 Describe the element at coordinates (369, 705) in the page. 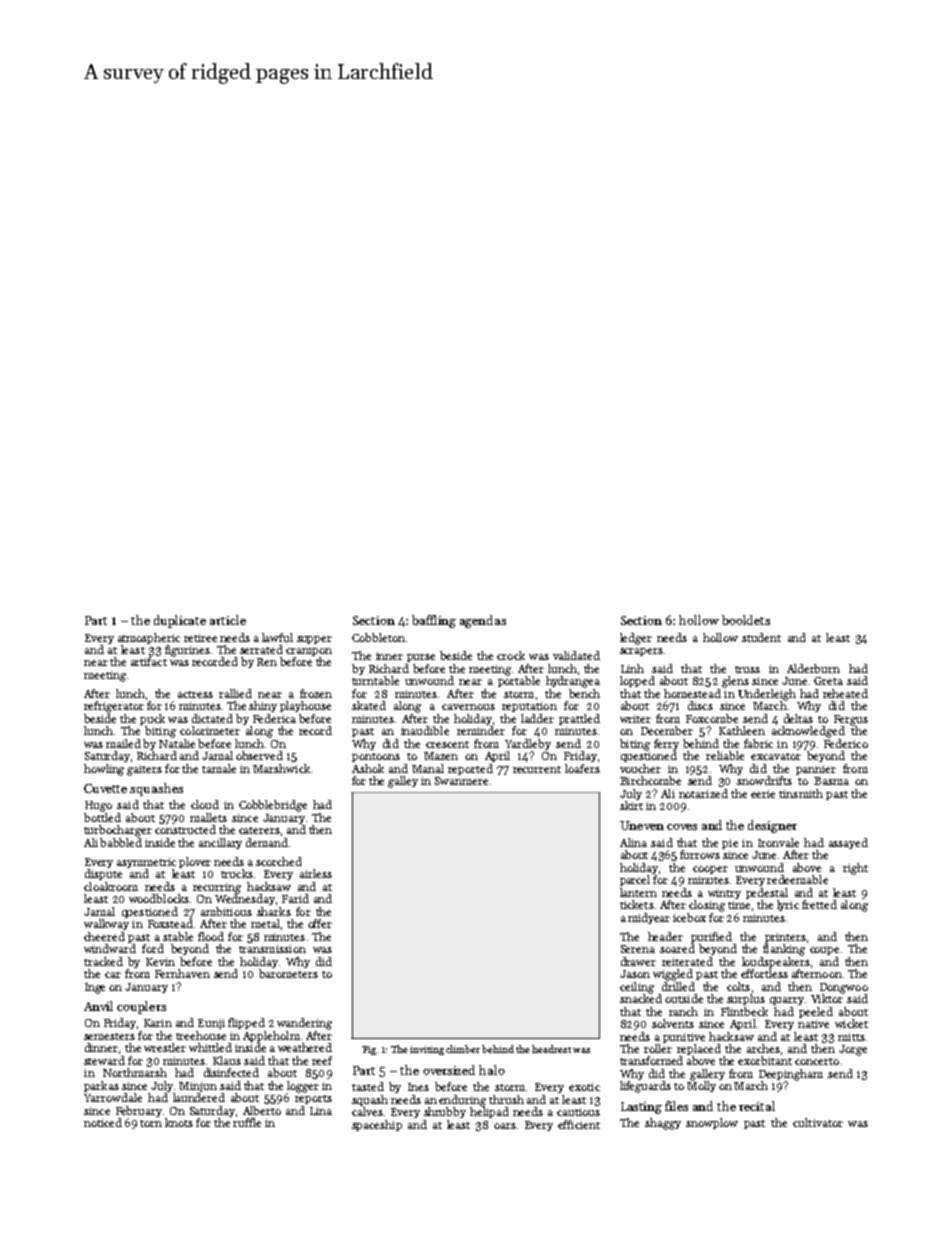

I see `skated` at that location.
